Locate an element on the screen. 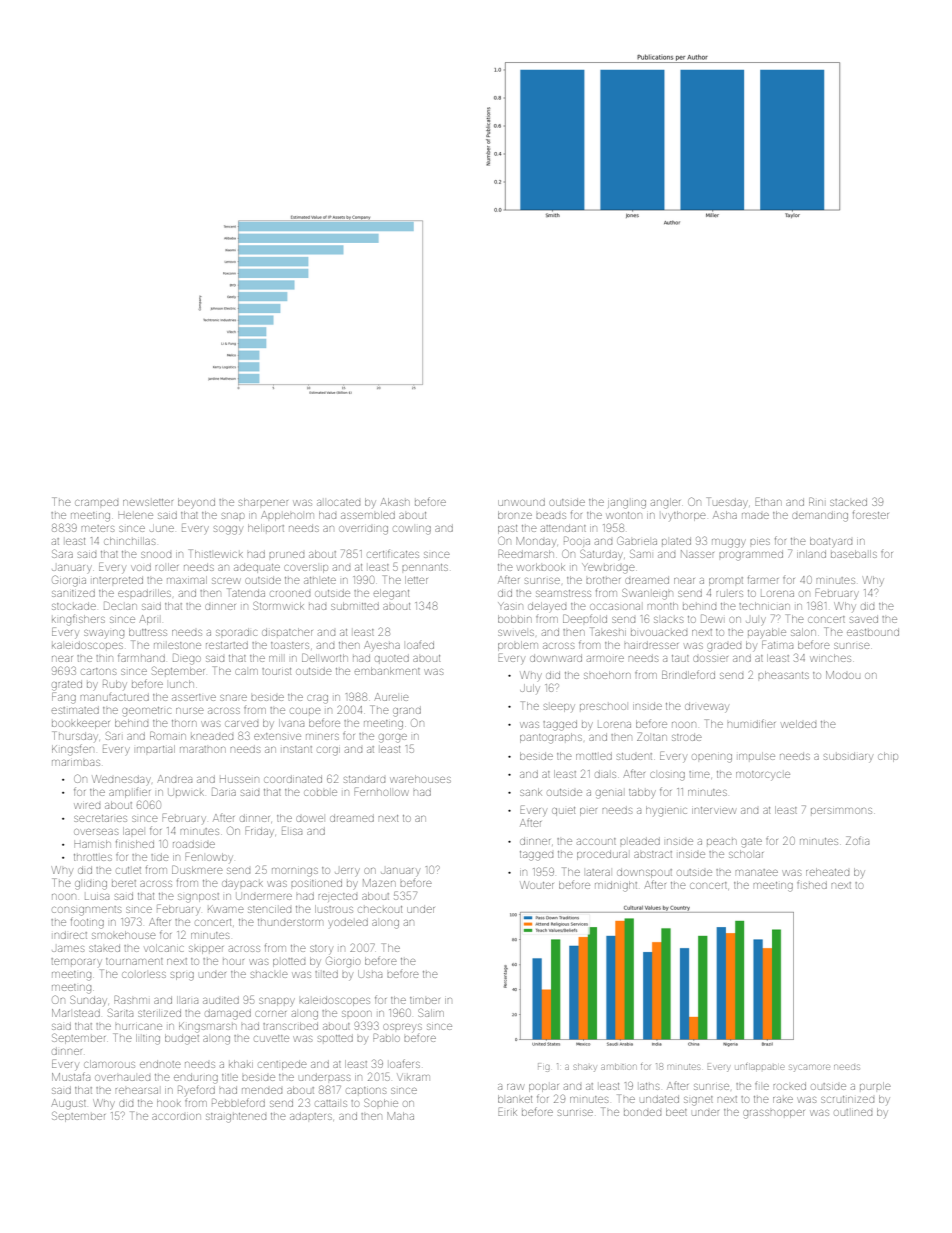  Ethan is located at coordinates (768, 501).
